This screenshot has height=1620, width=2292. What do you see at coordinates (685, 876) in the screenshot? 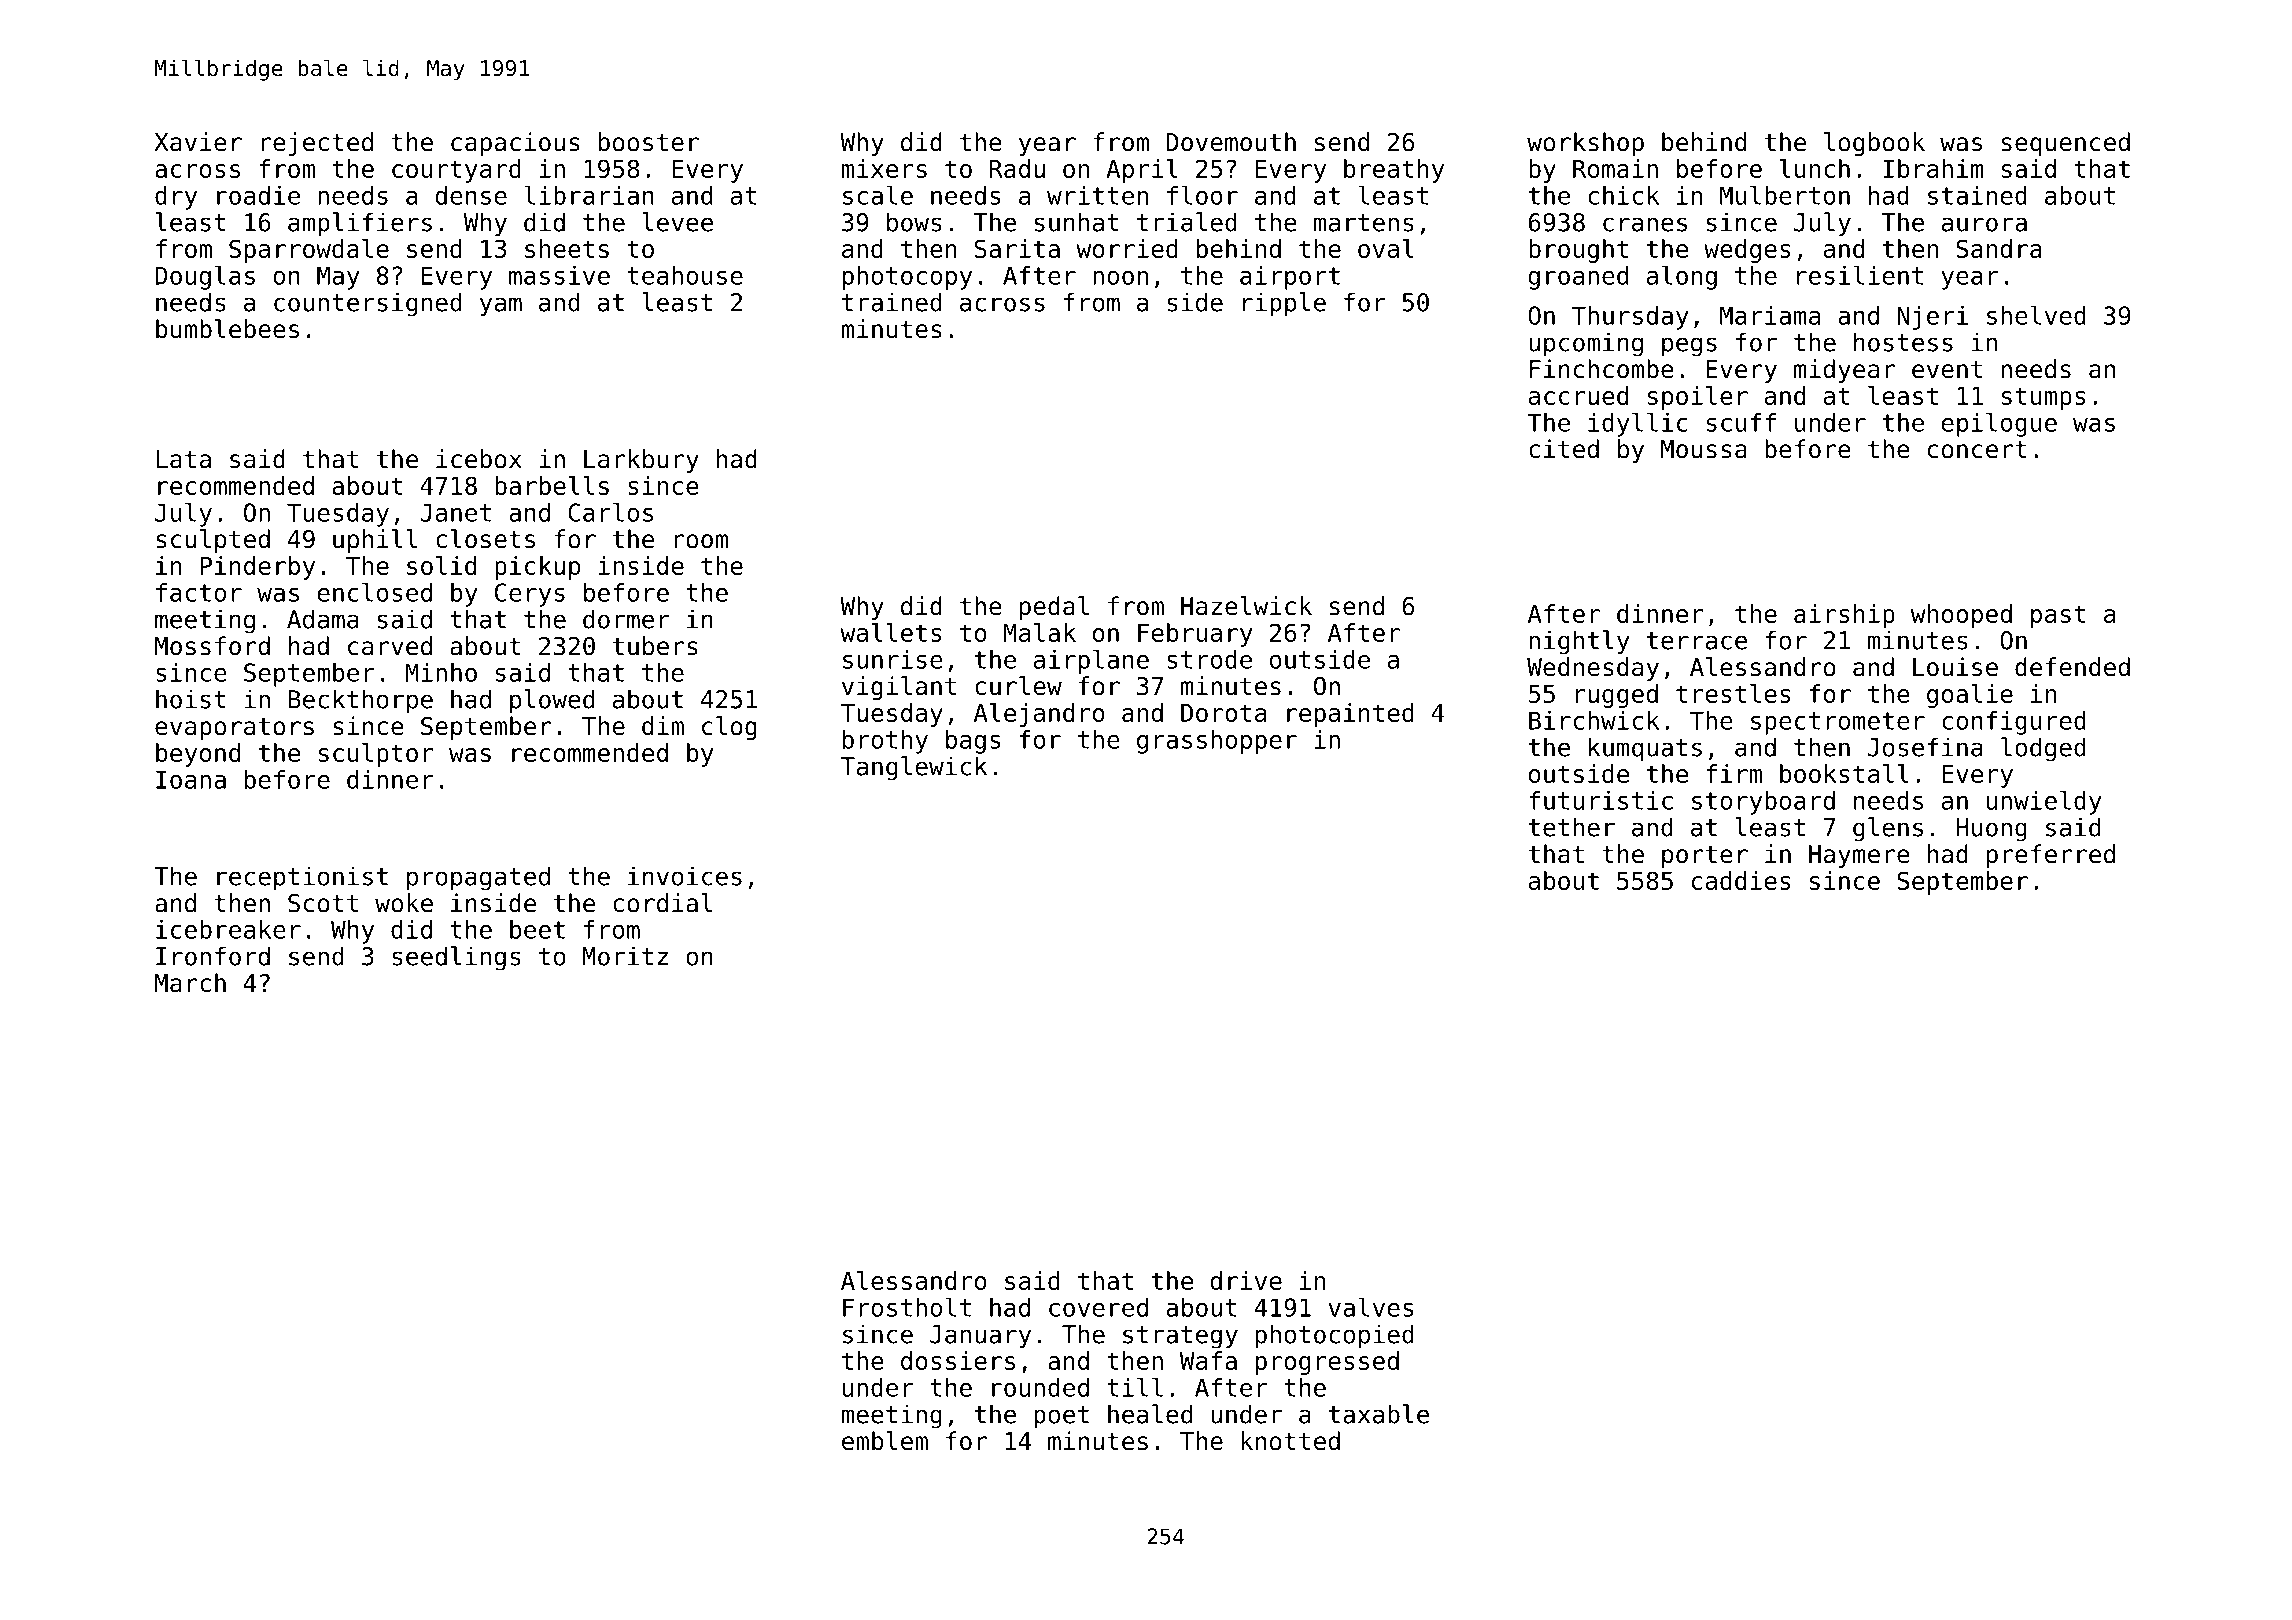
I see `invoices` at bounding box center [685, 876].
